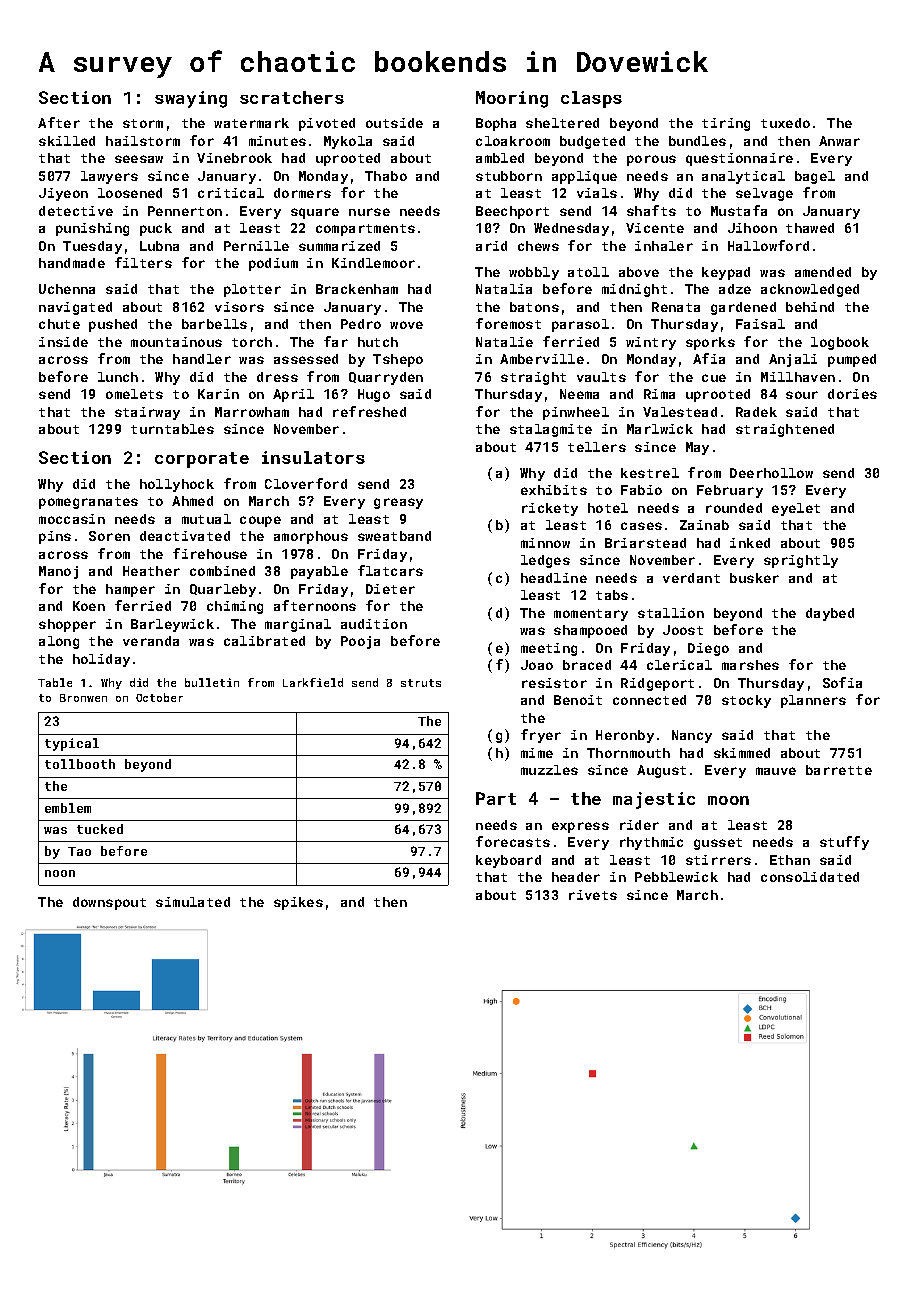 Image resolution: width=924 pixels, height=1308 pixels. Describe the element at coordinates (512, 99) in the image. I see `Mooring` at that location.
